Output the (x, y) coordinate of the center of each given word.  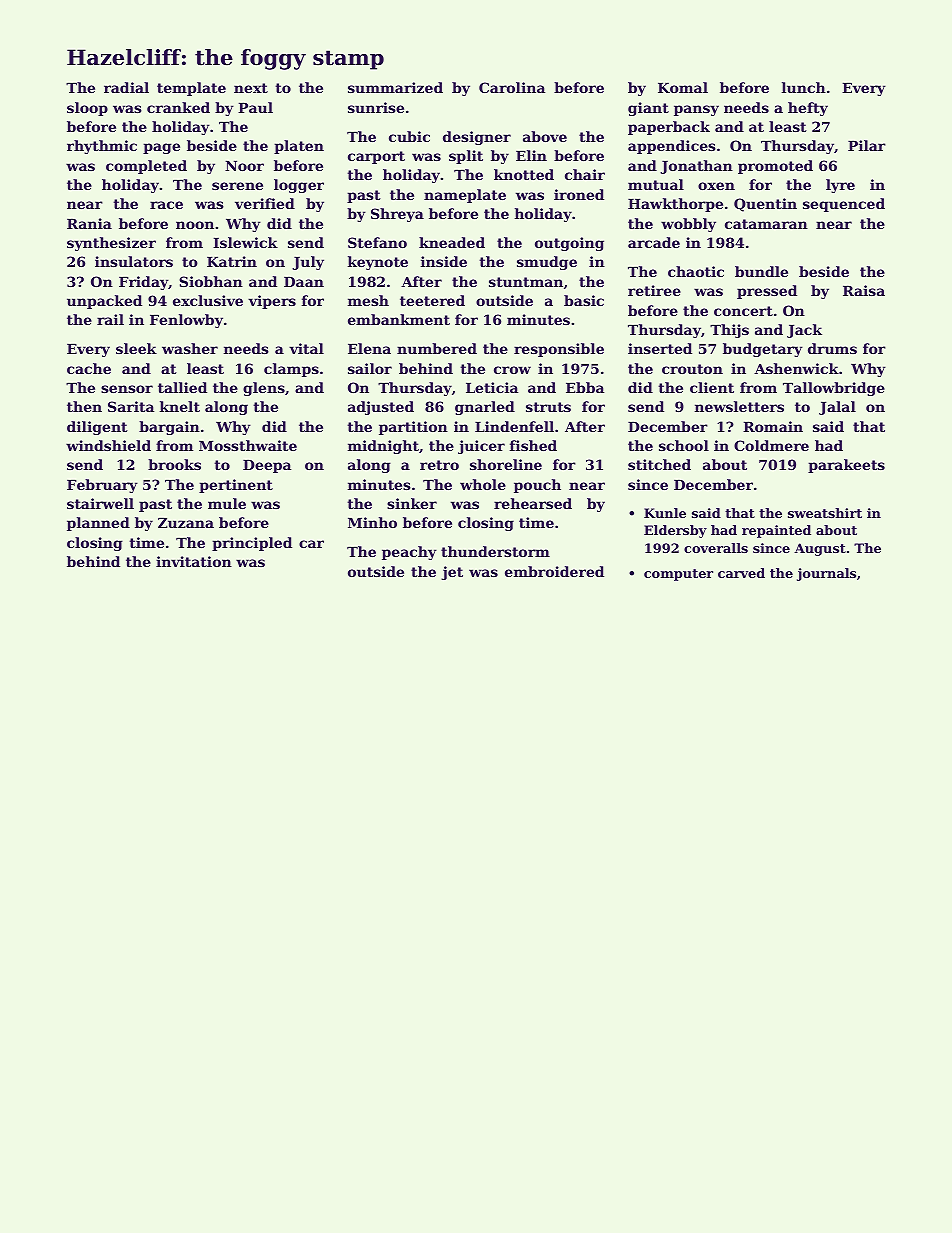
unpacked (104, 302)
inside (444, 261)
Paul (255, 107)
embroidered (554, 571)
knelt (180, 406)
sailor (370, 368)
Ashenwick (796, 368)
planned (98, 524)
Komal (683, 87)
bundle (761, 271)
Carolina (512, 87)
